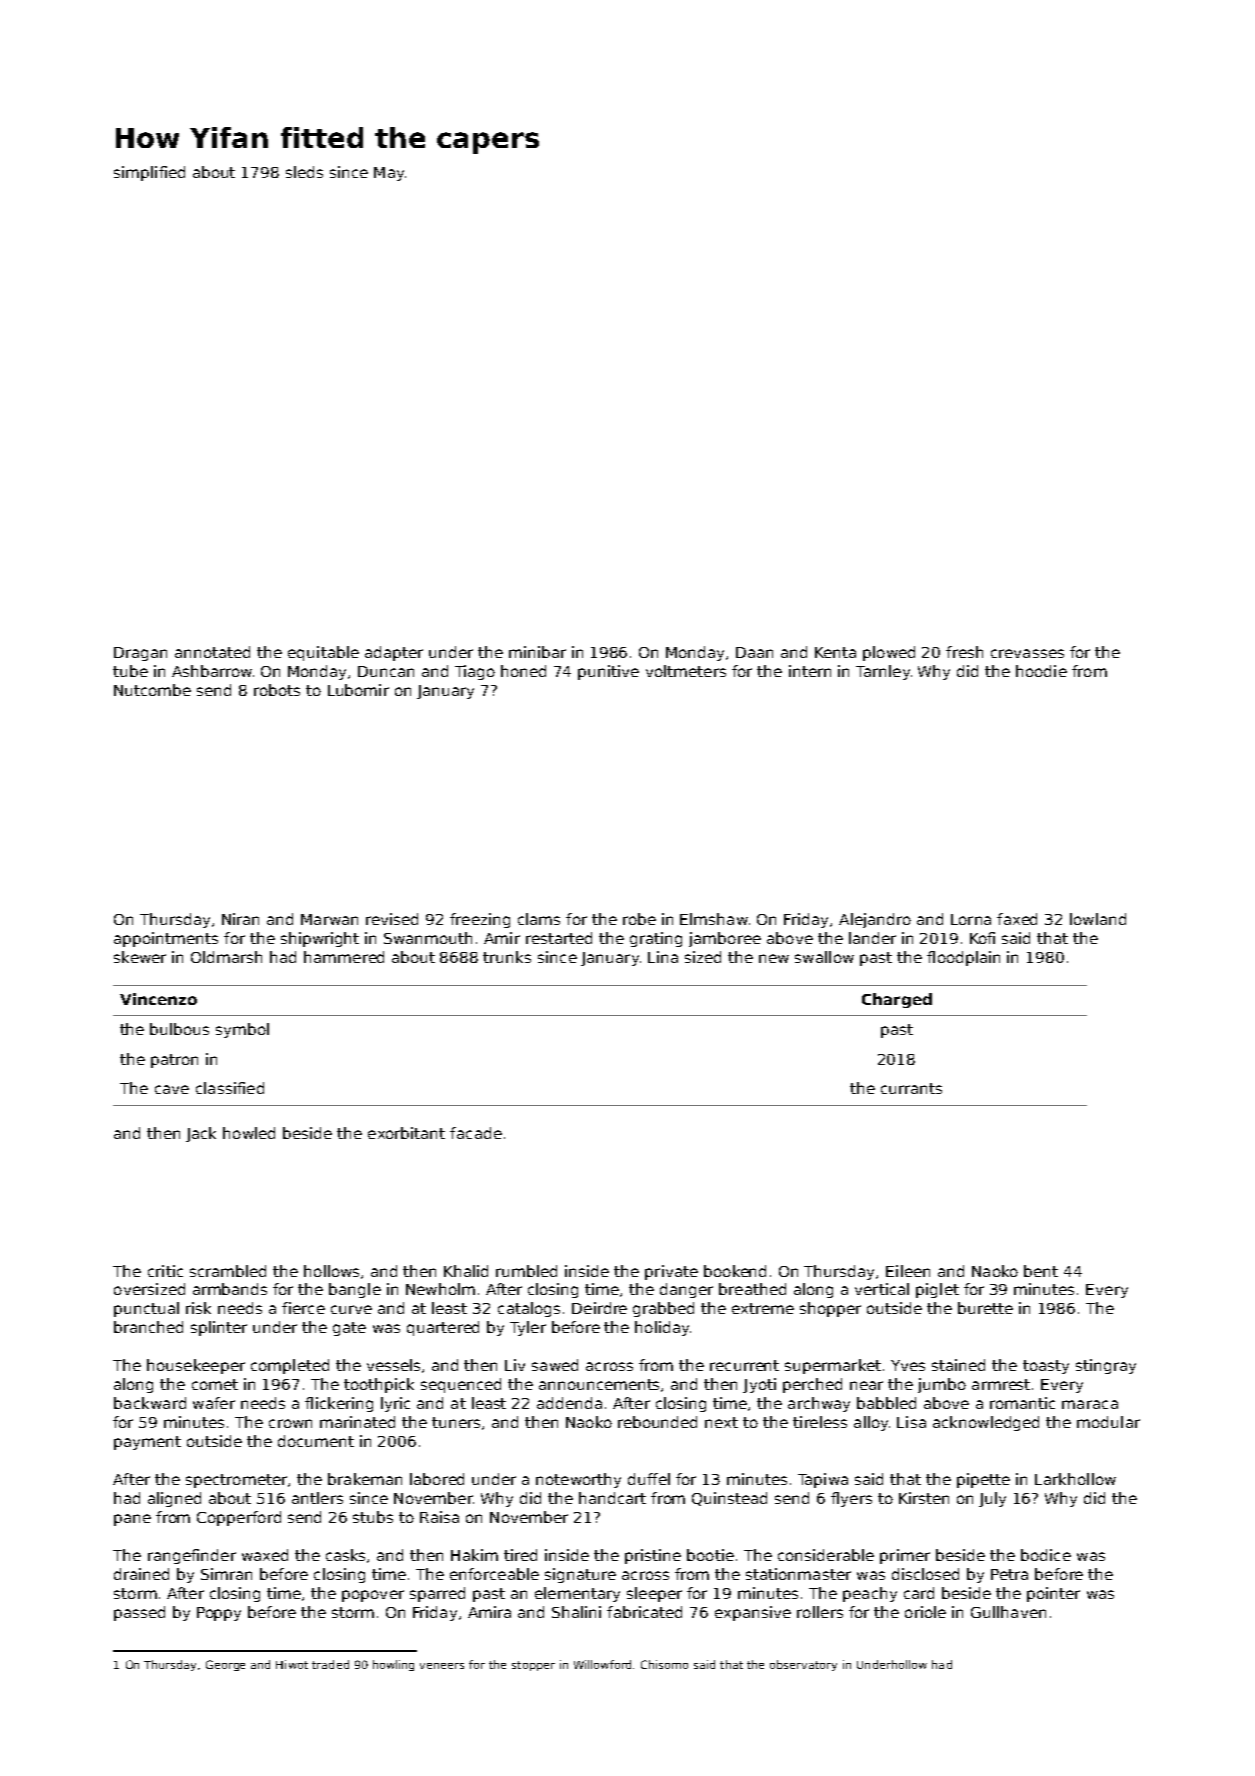  What do you see at coordinates (389, 174) in the page?
I see `May` at bounding box center [389, 174].
